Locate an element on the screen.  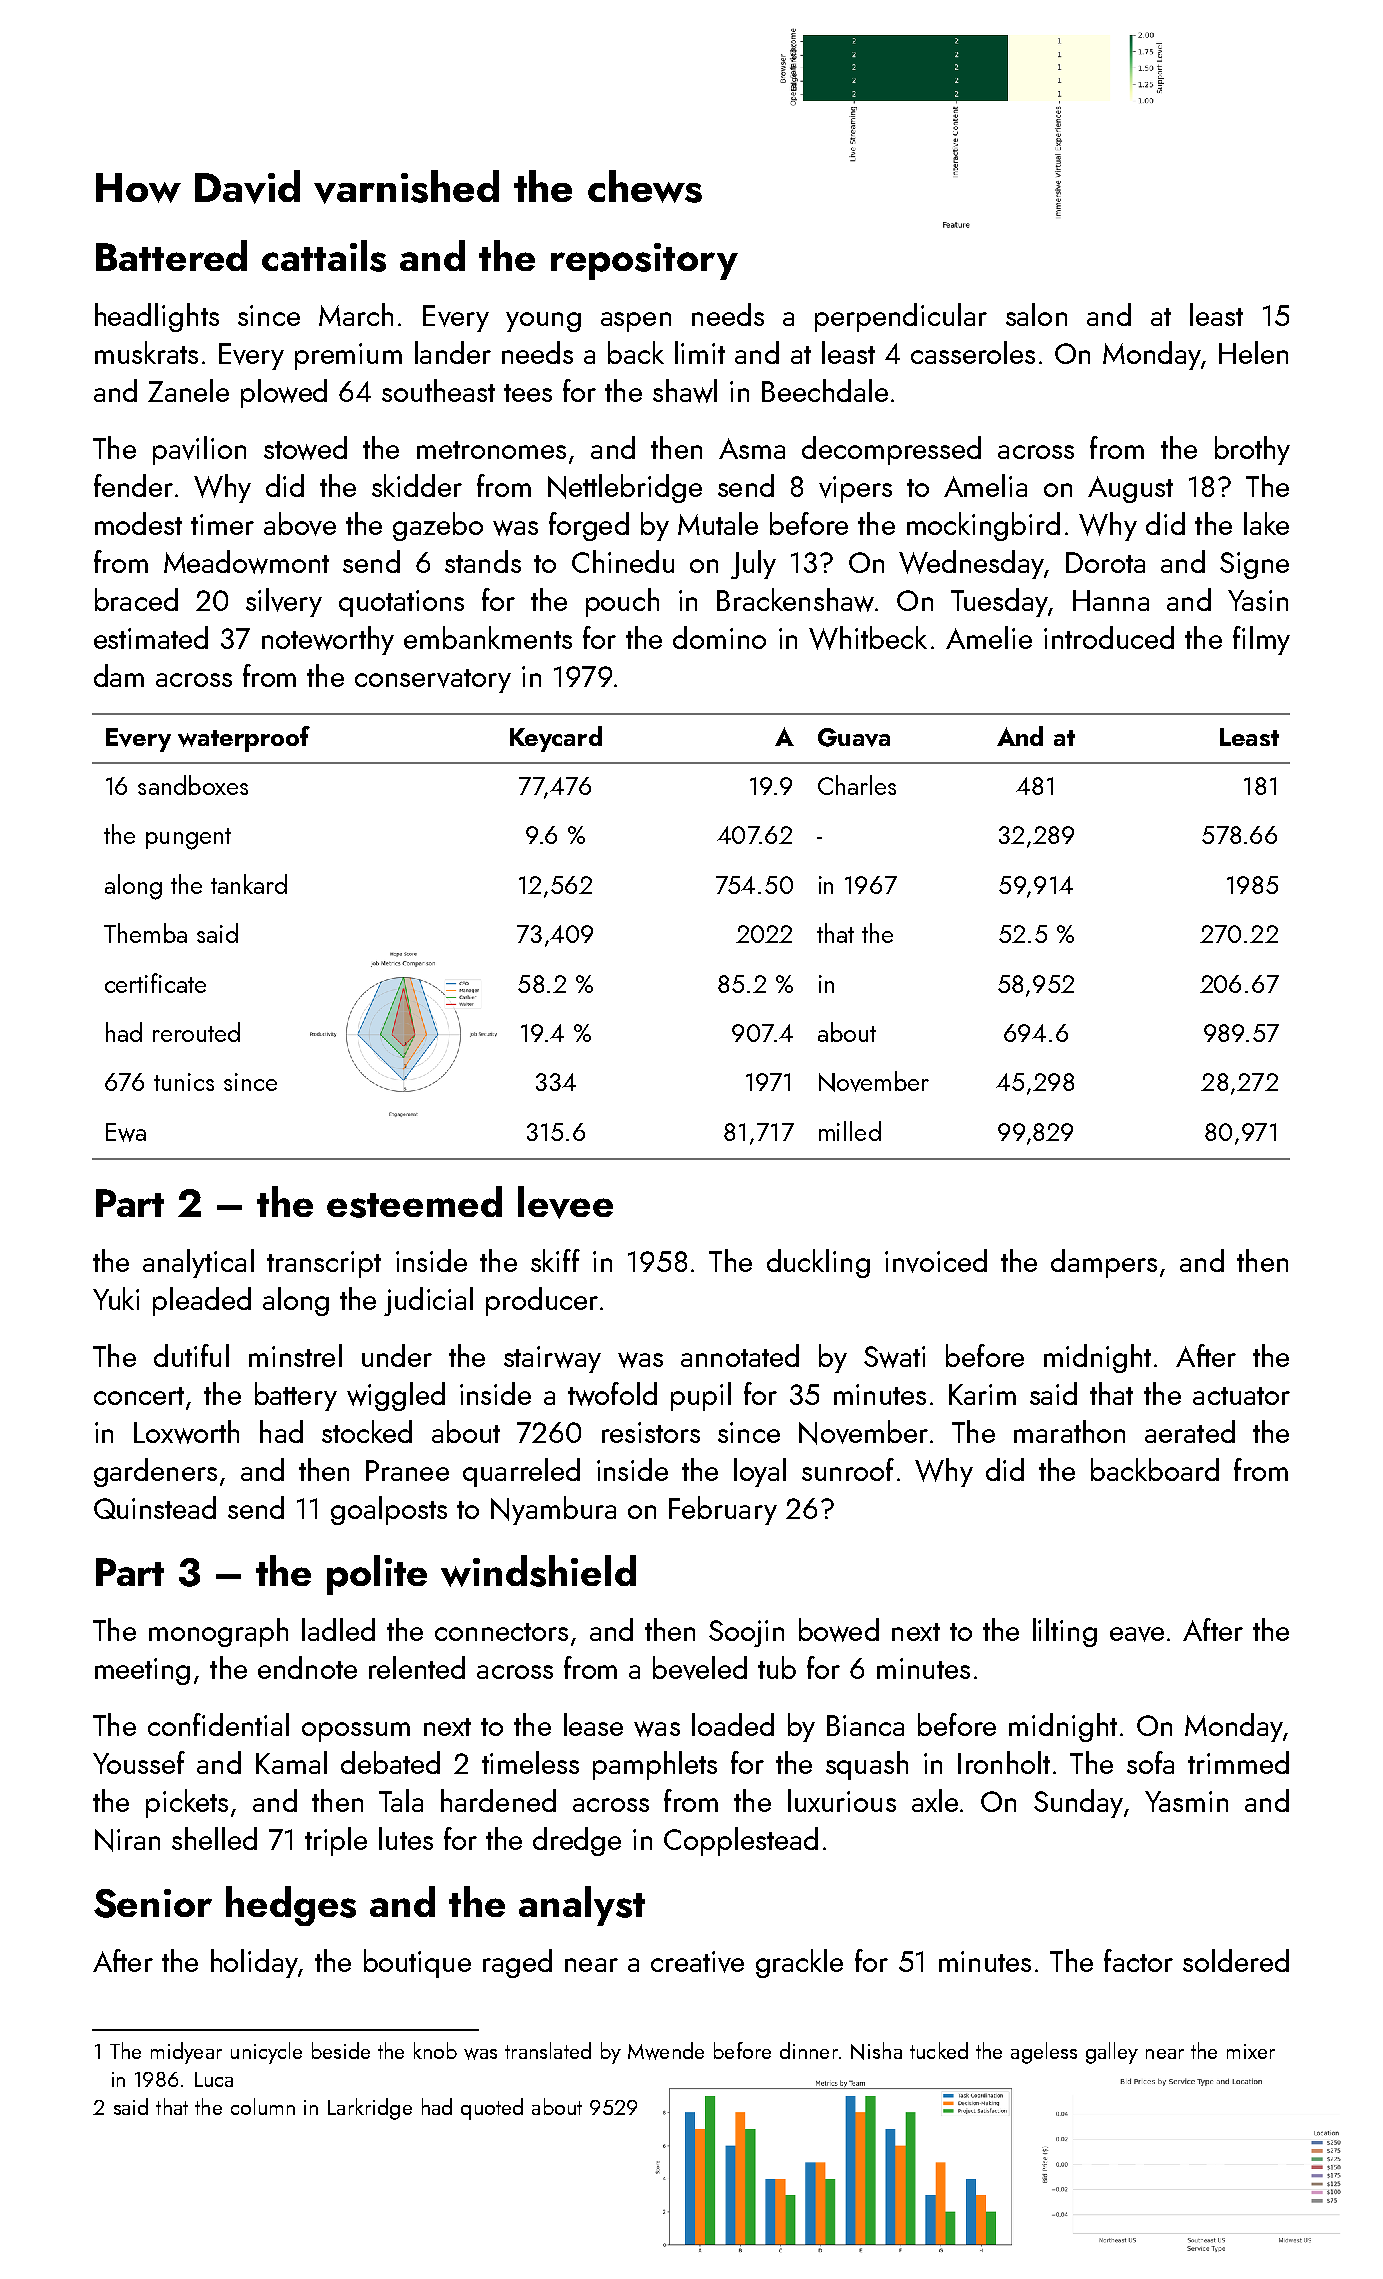
windshield is located at coordinates (538, 1571).
